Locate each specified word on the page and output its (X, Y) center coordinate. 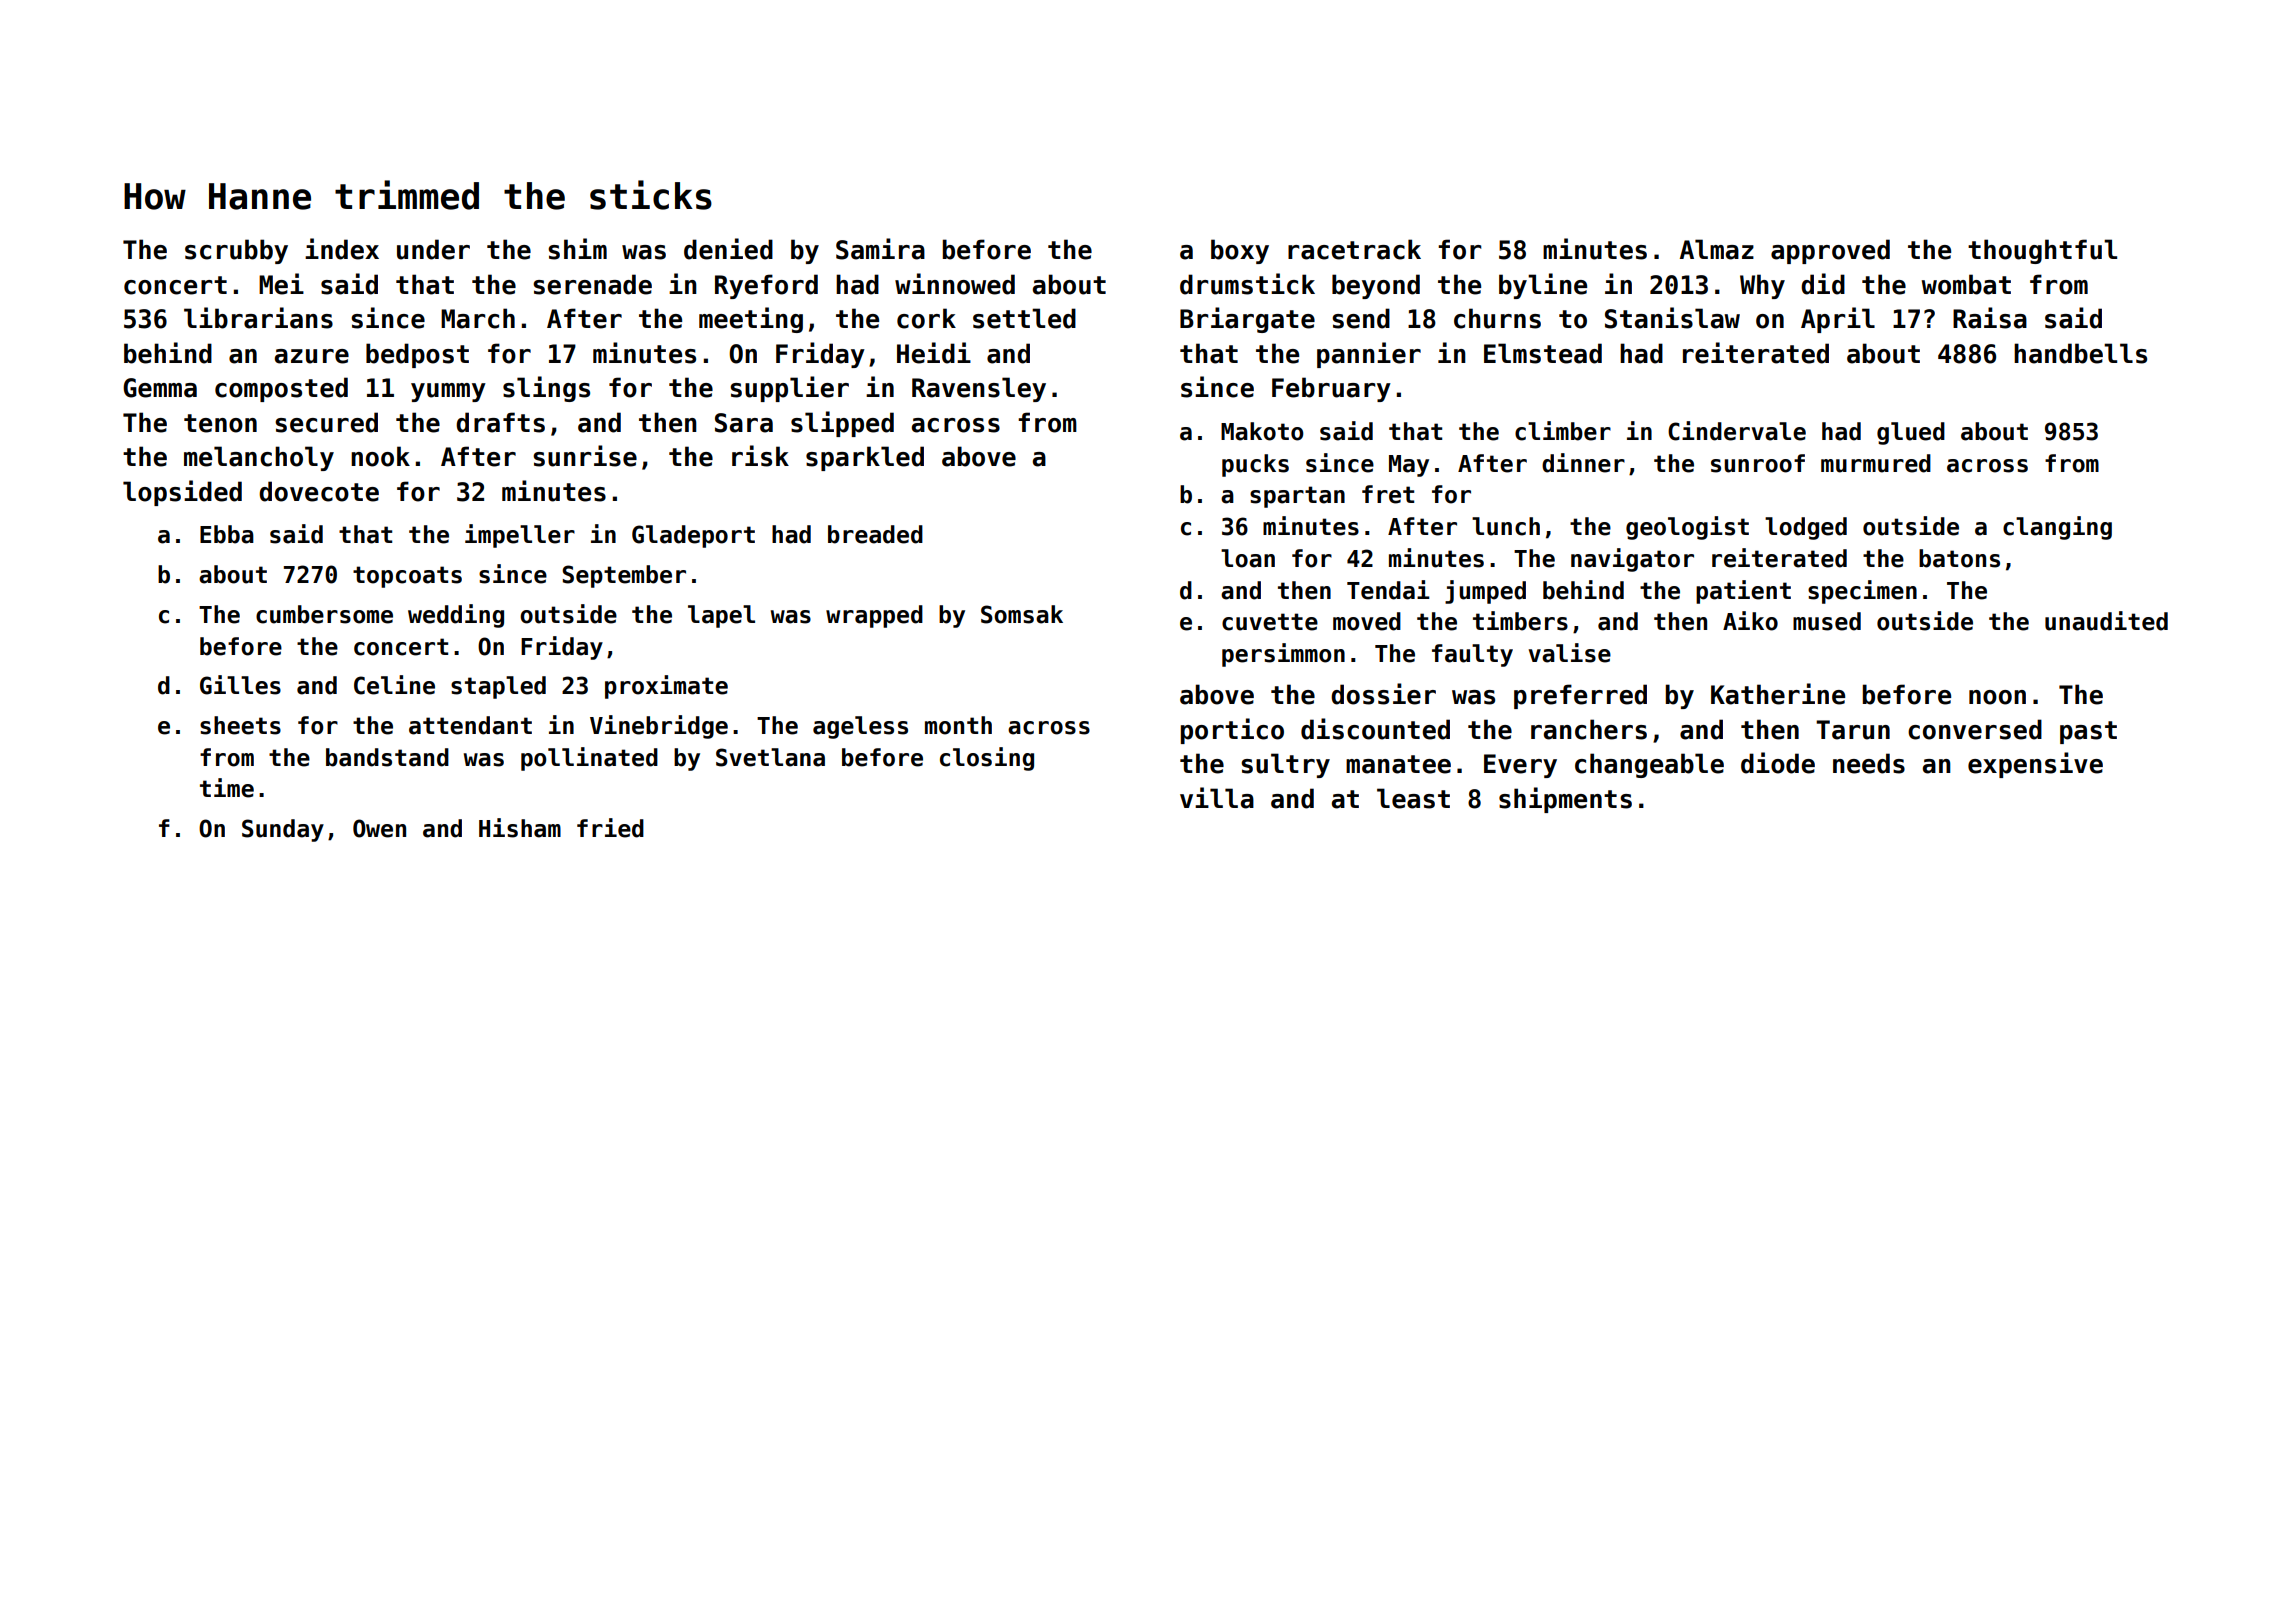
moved (1367, 621)
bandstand (387, 757)
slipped (842, 424)
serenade (592, 284)
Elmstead (1543, 353)
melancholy (259, 458)
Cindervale (1737, 431)
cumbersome (324, 614)
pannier (1369, 355)
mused (1827, 621)
